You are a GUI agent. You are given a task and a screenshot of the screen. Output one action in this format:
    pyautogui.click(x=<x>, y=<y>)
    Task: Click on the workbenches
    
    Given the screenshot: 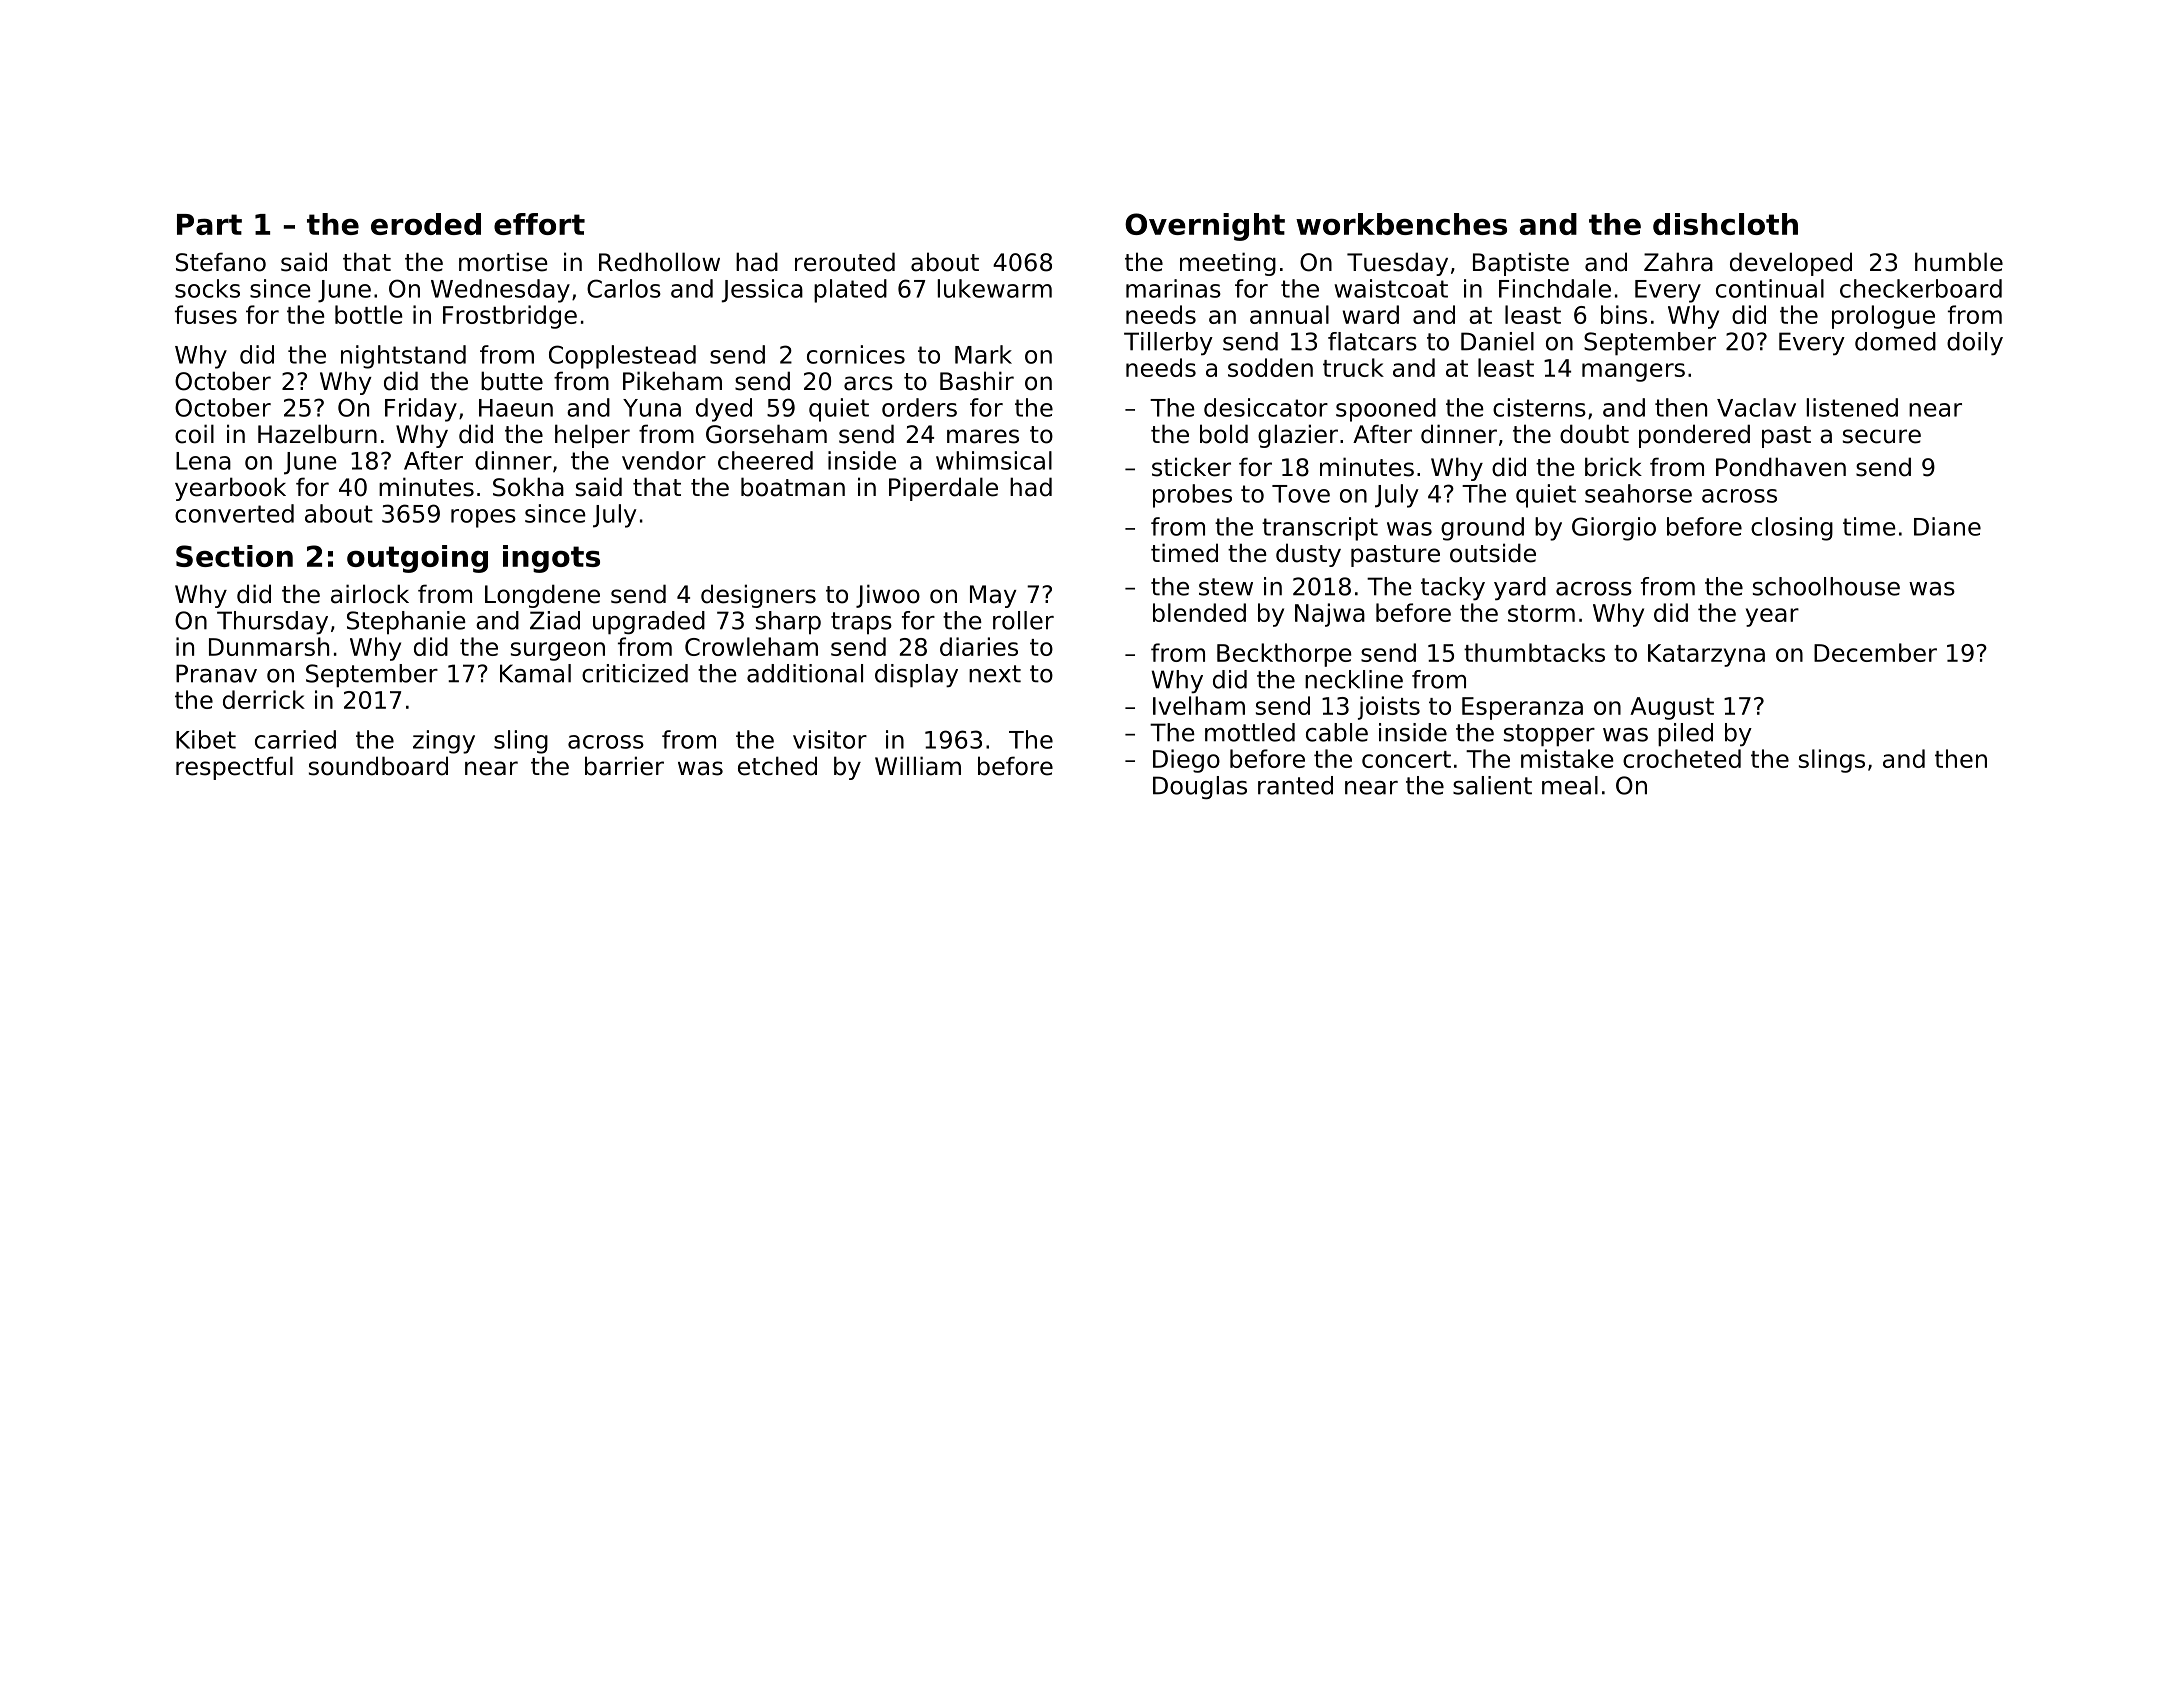 What is the action you would take?
    pyautogui.click(x=1401, y=224)
